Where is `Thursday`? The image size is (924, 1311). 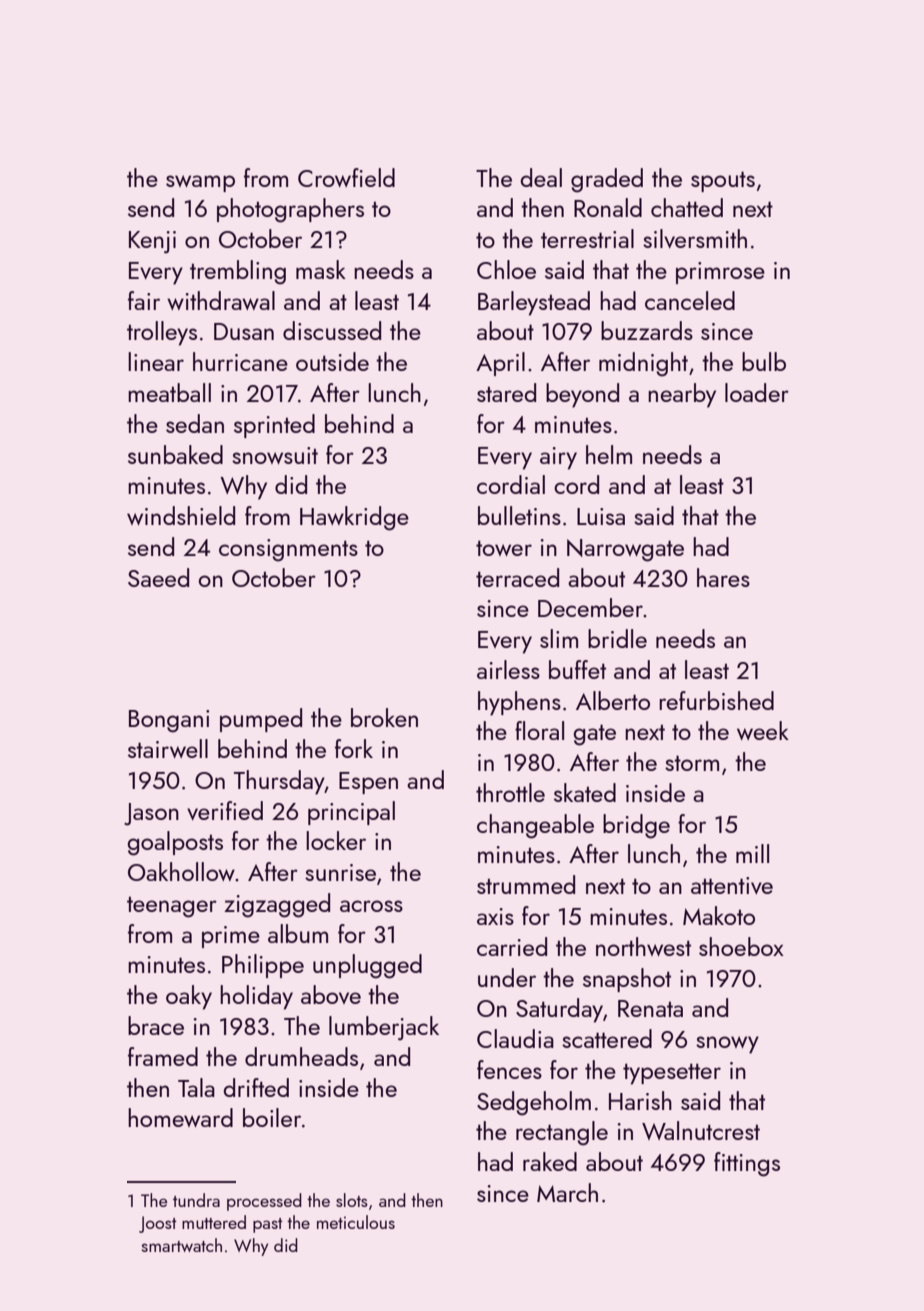
Thursday is located at coordinates (279, 782).
